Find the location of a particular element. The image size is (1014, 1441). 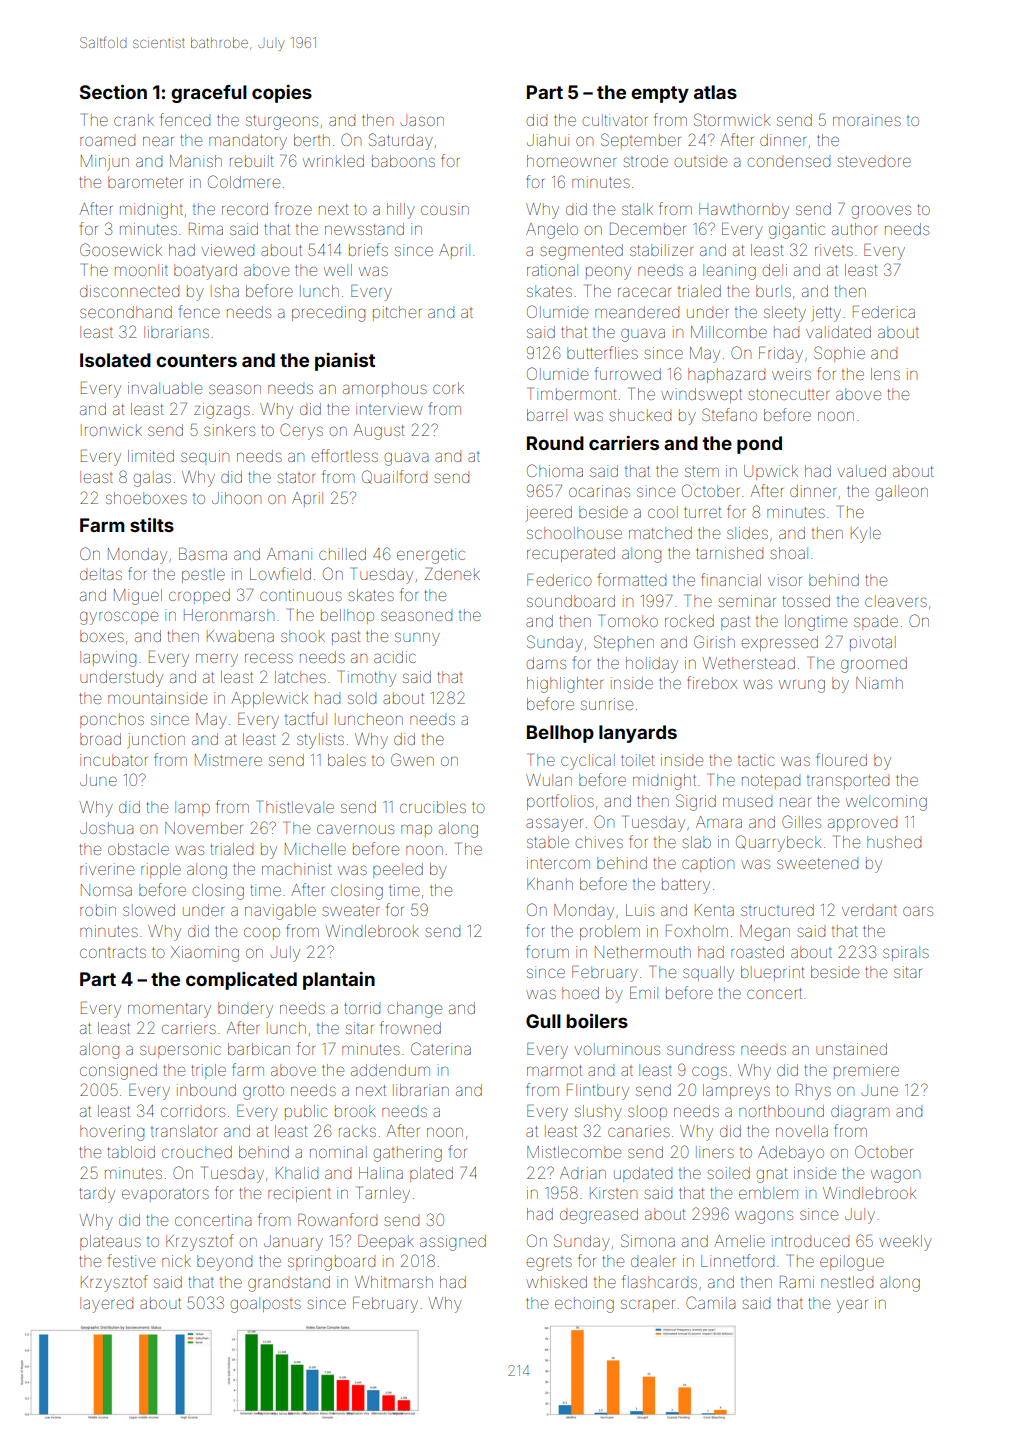

grooves is located at coordinates (881, 212).
